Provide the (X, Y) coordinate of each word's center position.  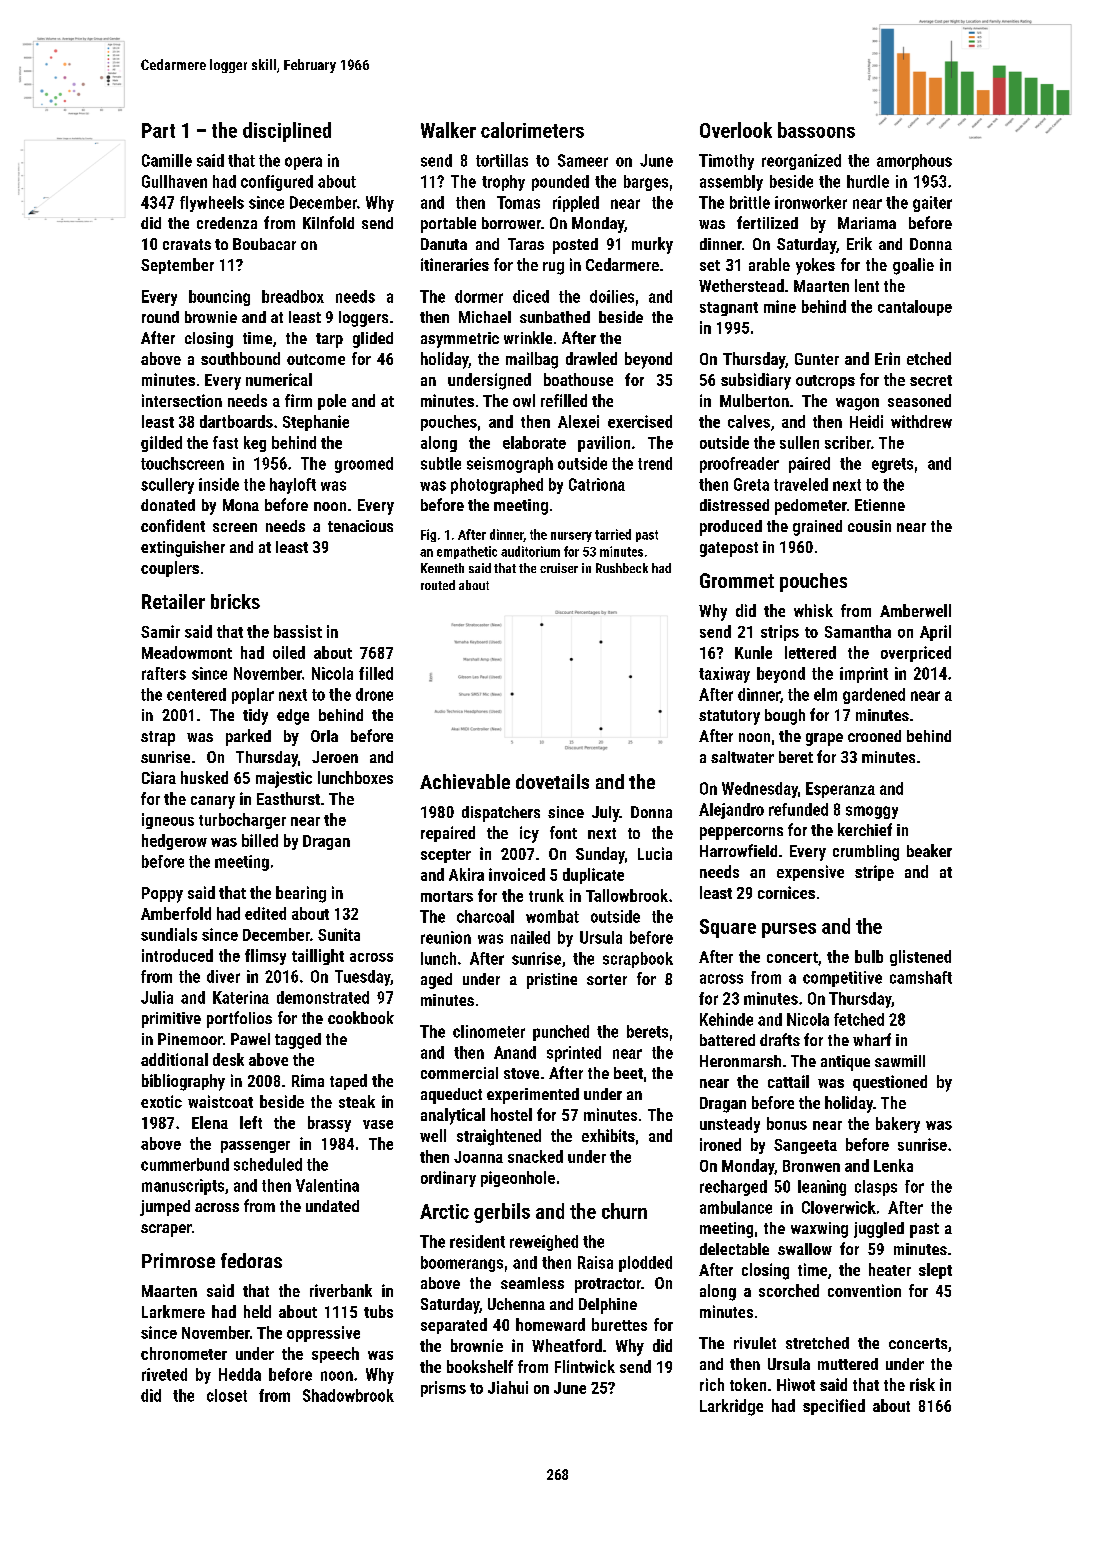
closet (227, 1395)
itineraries (455, 264)
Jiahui (508, 1387)
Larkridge (731, 1407)
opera (303, 163)
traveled (801, 484)
